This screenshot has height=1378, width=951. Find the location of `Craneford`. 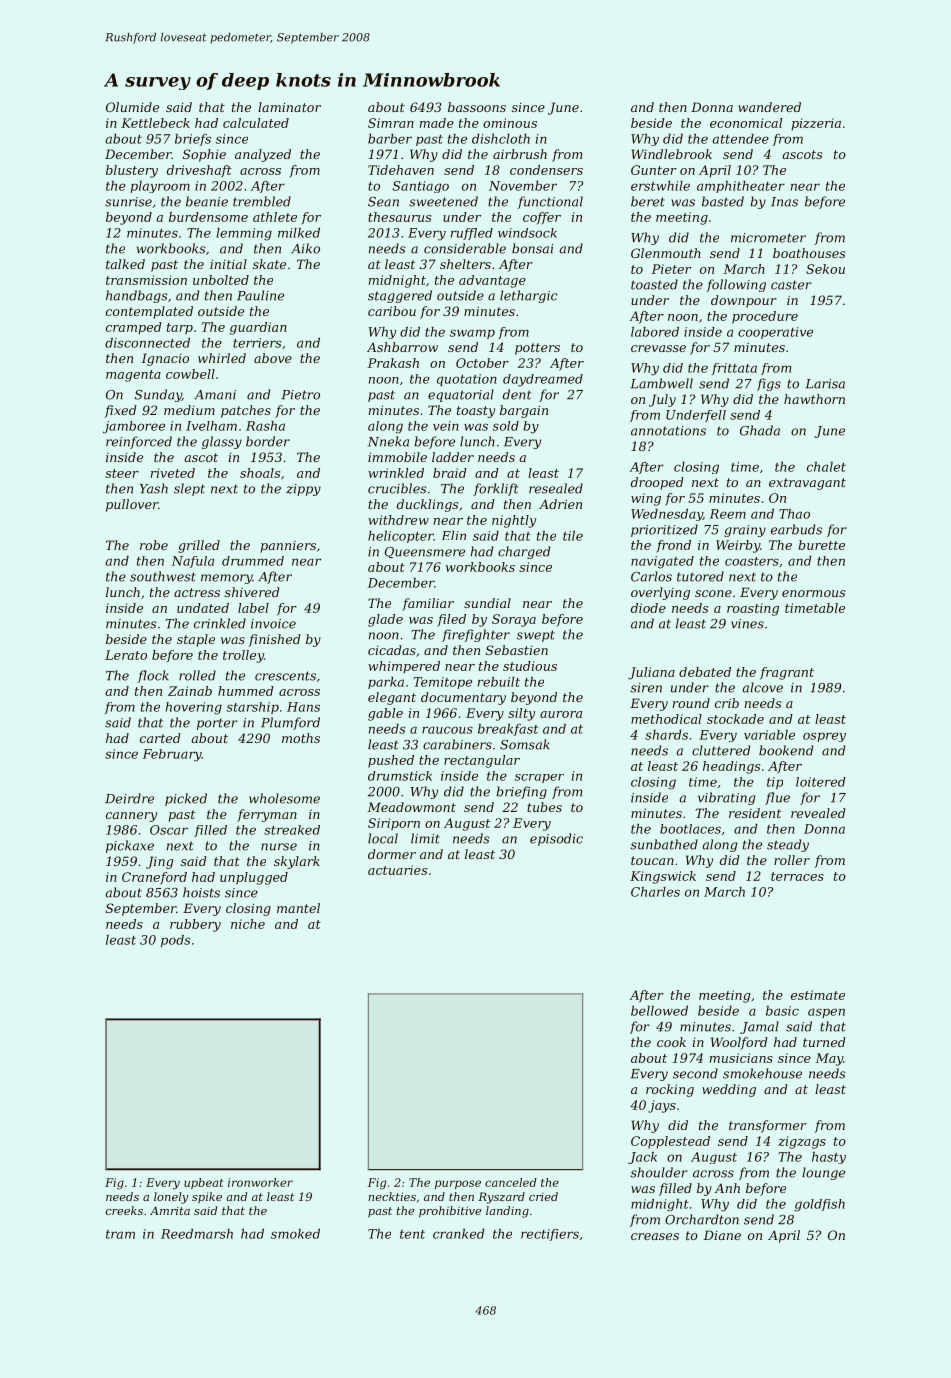

Craneford is located at coordinates (154, 878).
